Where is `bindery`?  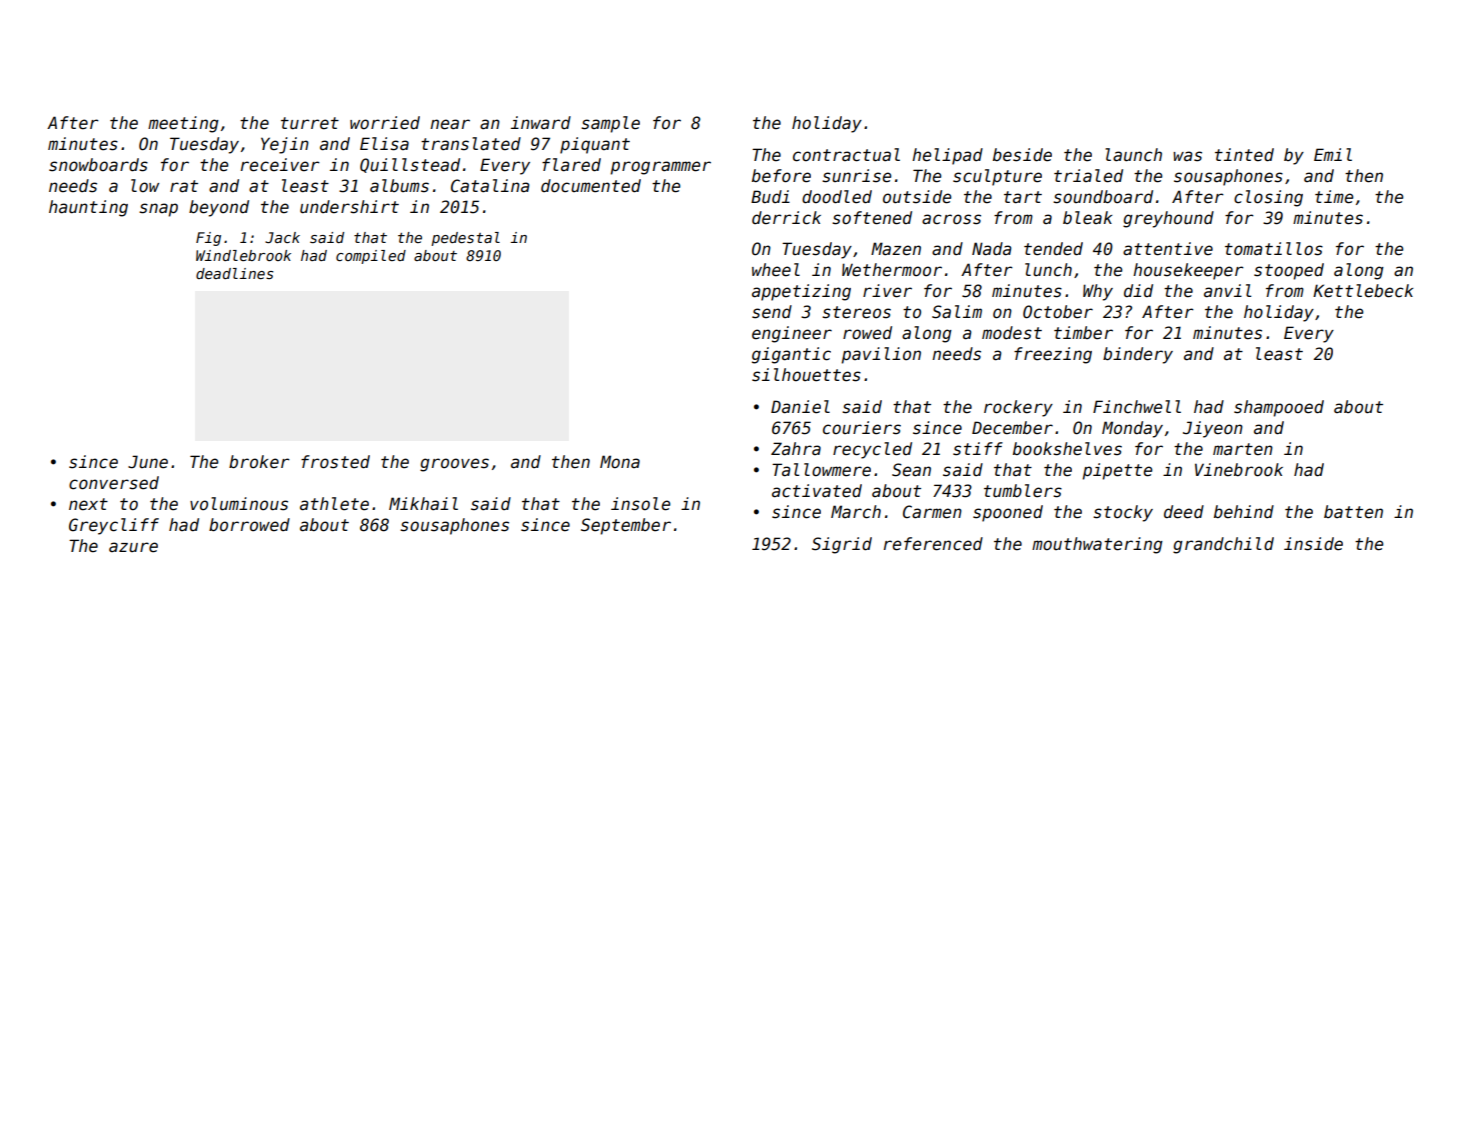
bindery is located at coordinates (1138, 355).
